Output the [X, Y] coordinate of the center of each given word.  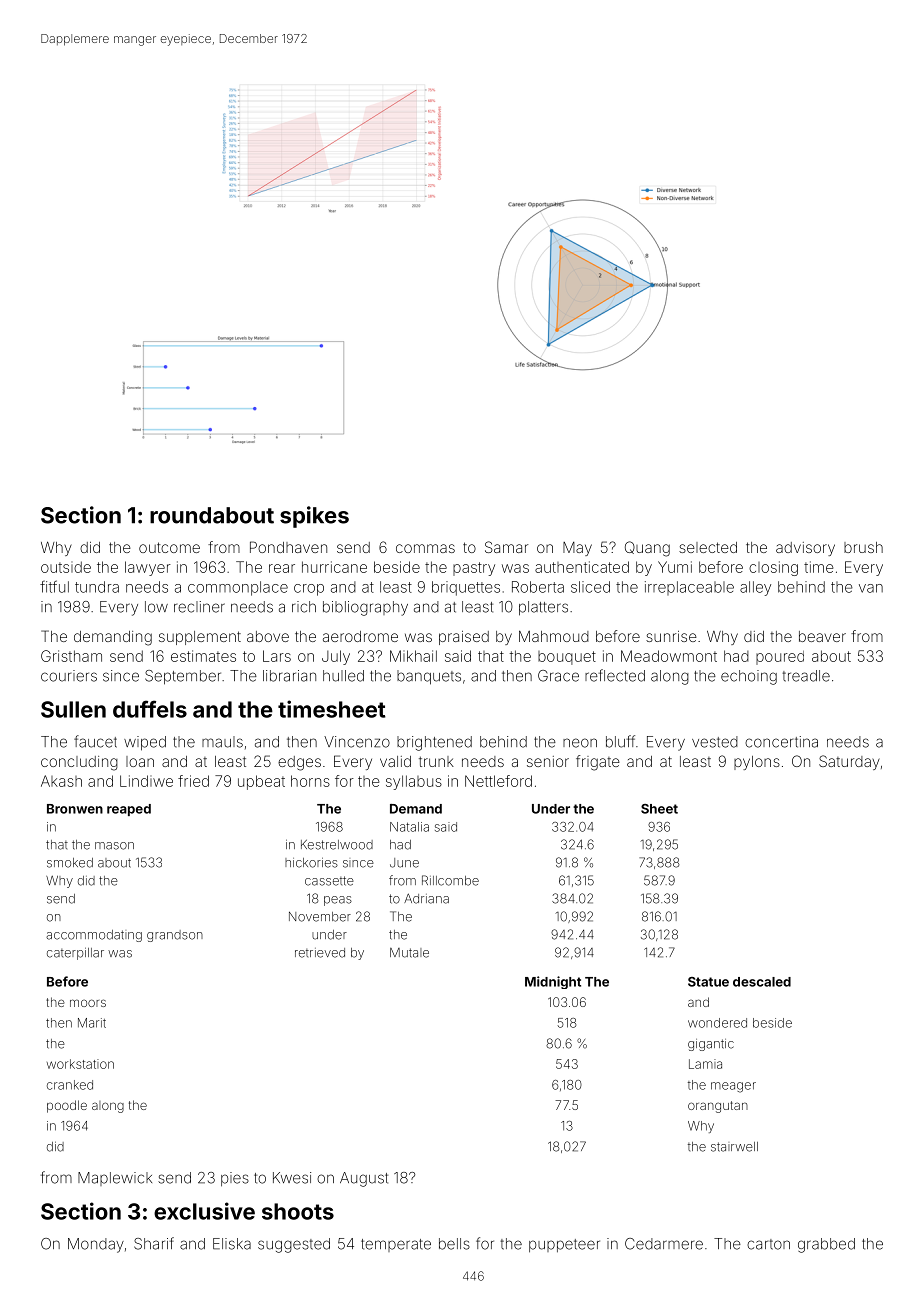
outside [66, 567]
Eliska [232, 1244]
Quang [647, 549]
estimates [203, 656]
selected [708, 547]
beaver [822, 636]
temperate [396, 1245]
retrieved [320, 953]
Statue [708, 982]
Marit [92, 1023]
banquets [429, 677]
